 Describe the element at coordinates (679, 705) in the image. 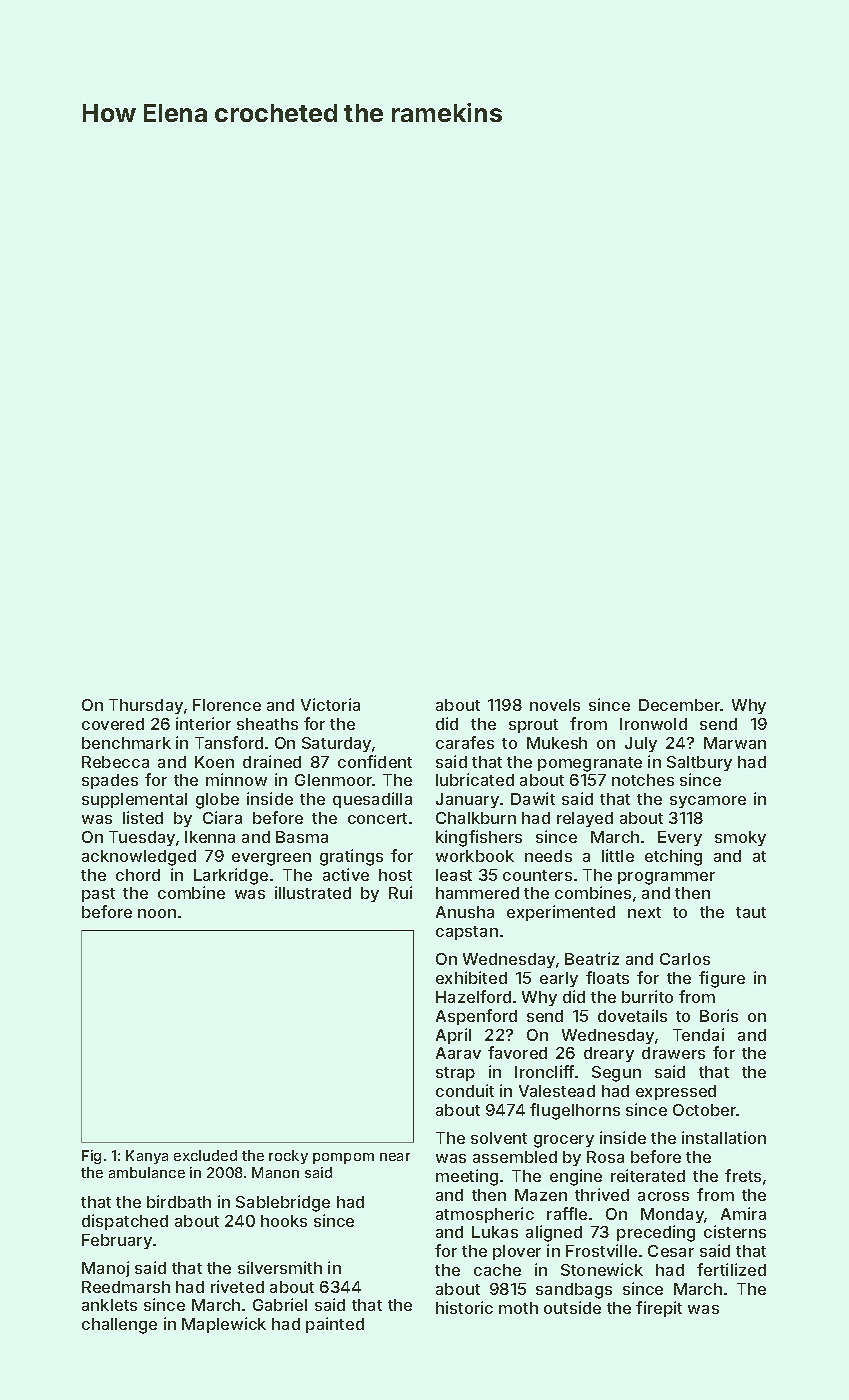

I see `December` at that location.
